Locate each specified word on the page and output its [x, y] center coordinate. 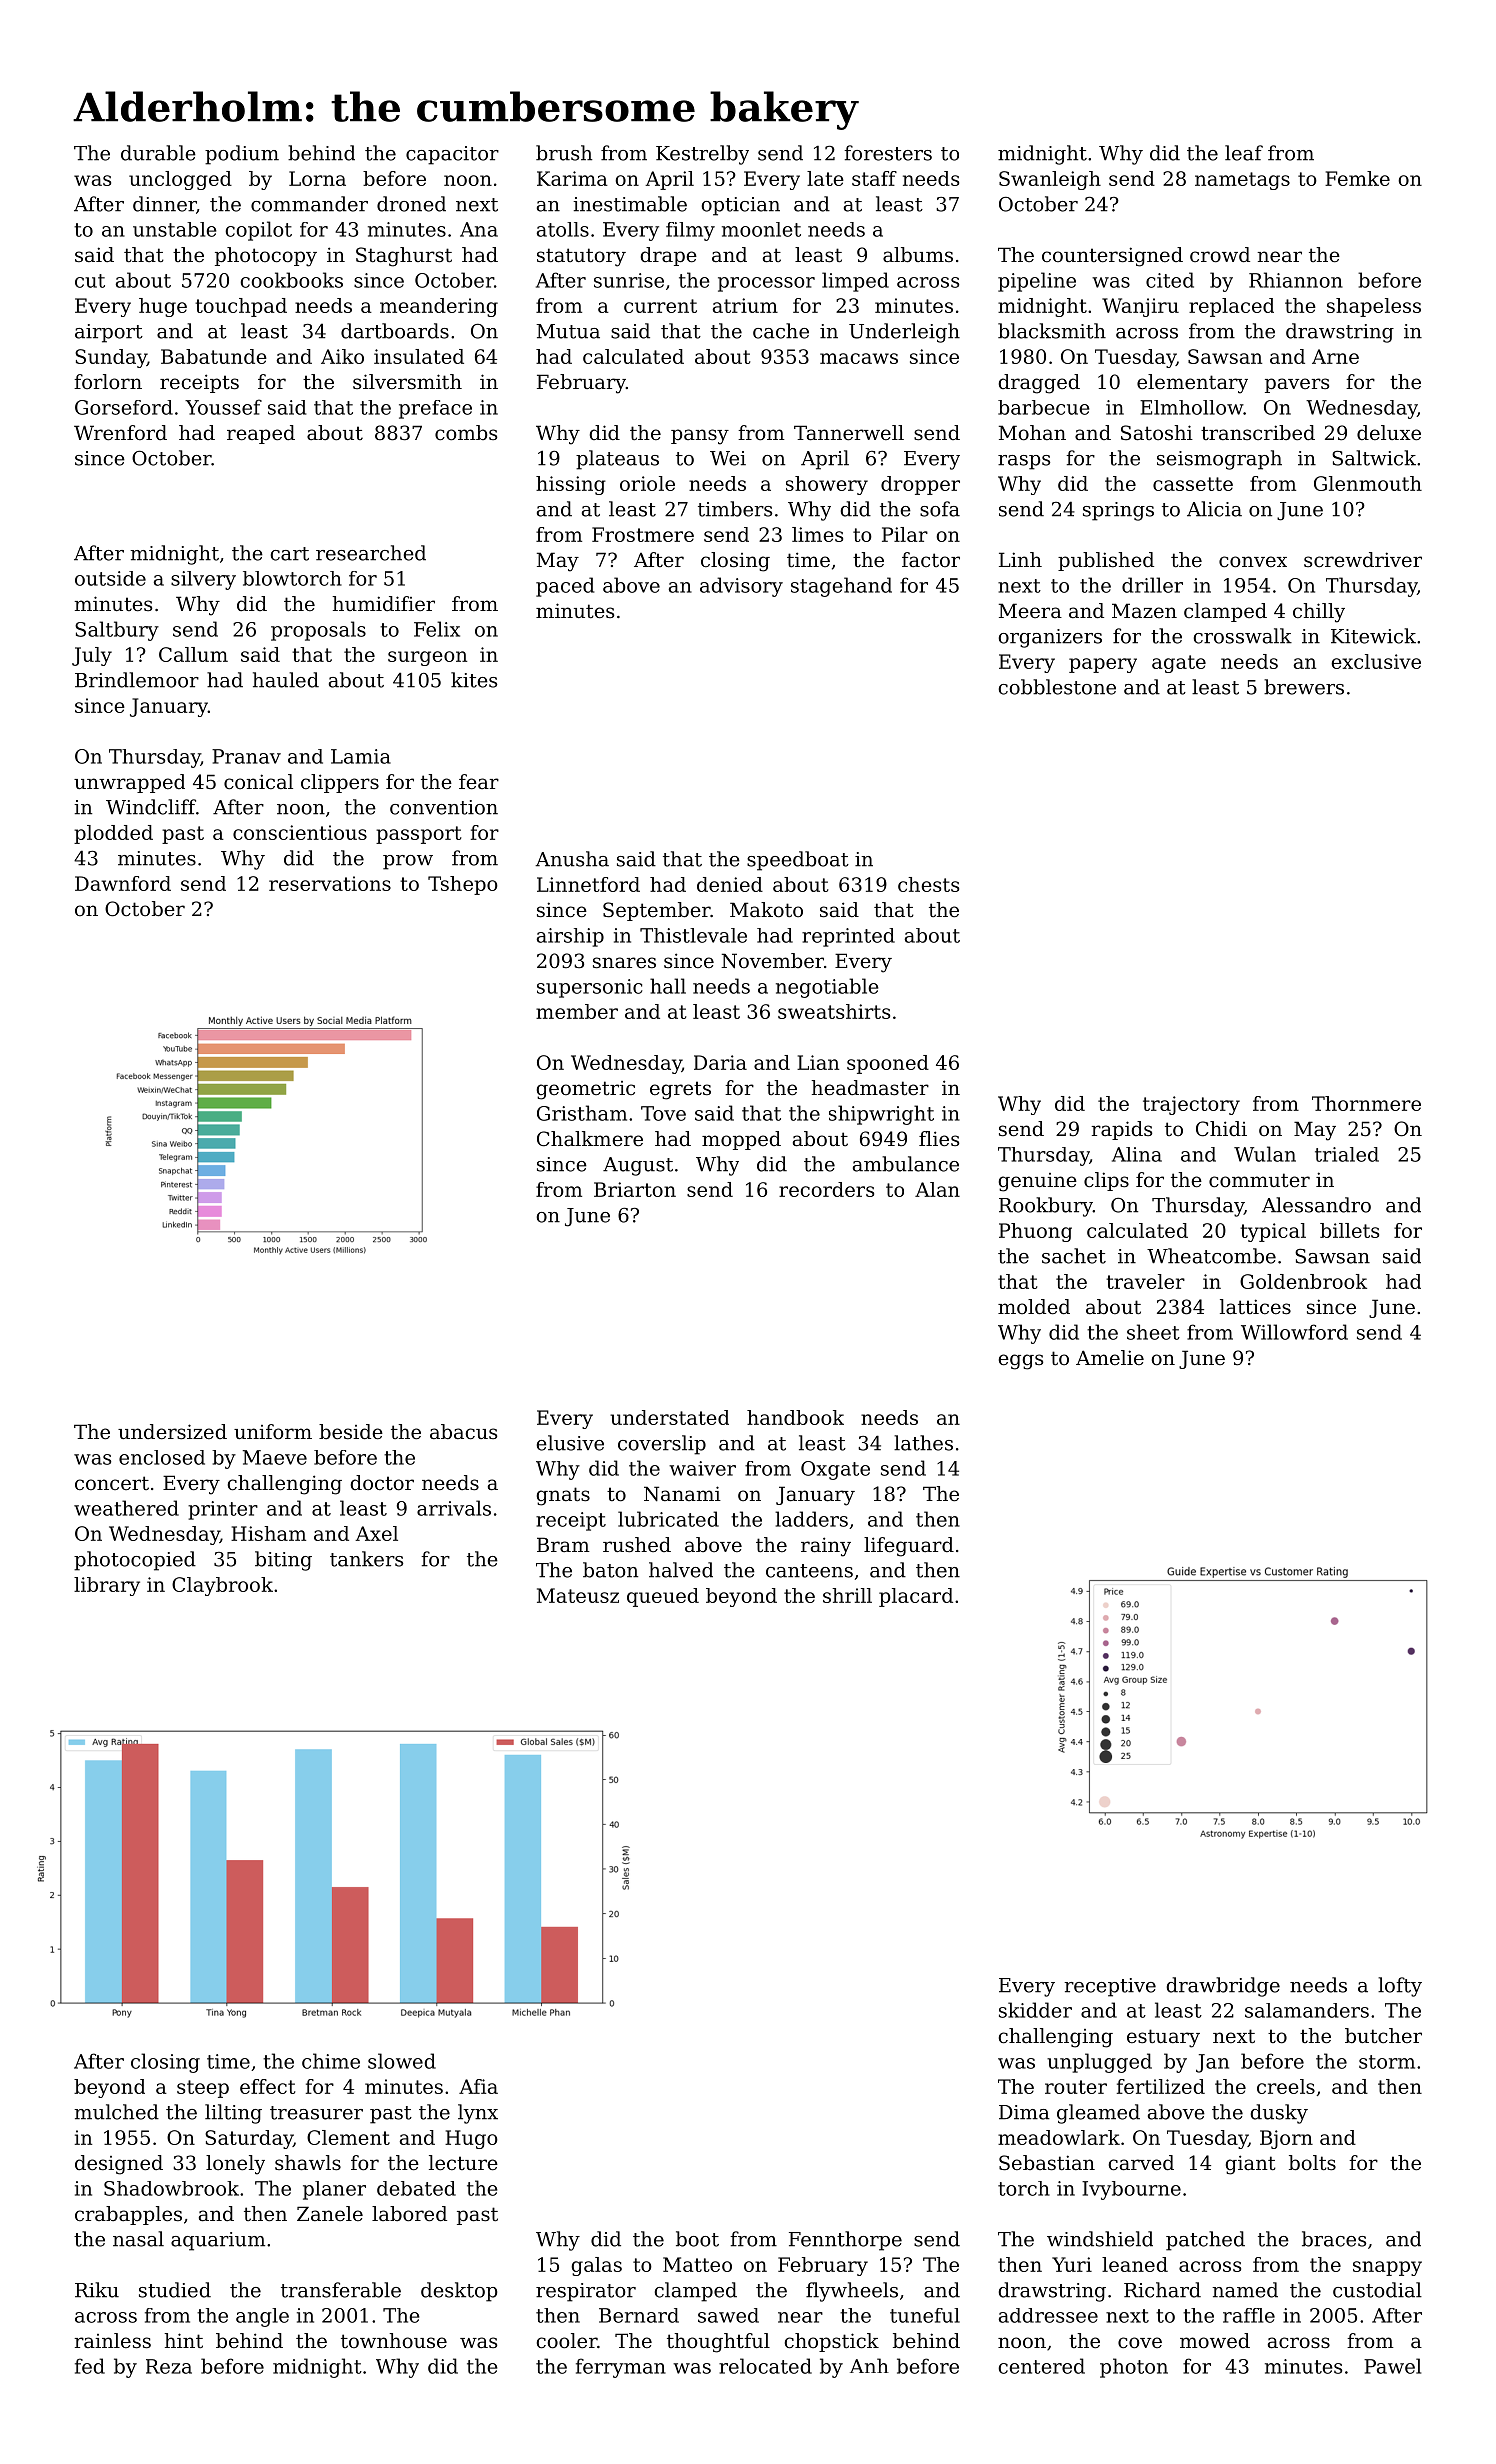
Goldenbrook [1303, 1281]
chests [928, 884]
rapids [1121, 1130]
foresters [888, 153]
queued [663, 1597]
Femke [1357, 178]
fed [90, 2366]
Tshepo [463, 885]
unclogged [180, 180]
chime [331, 2061]
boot [697, 2239]
